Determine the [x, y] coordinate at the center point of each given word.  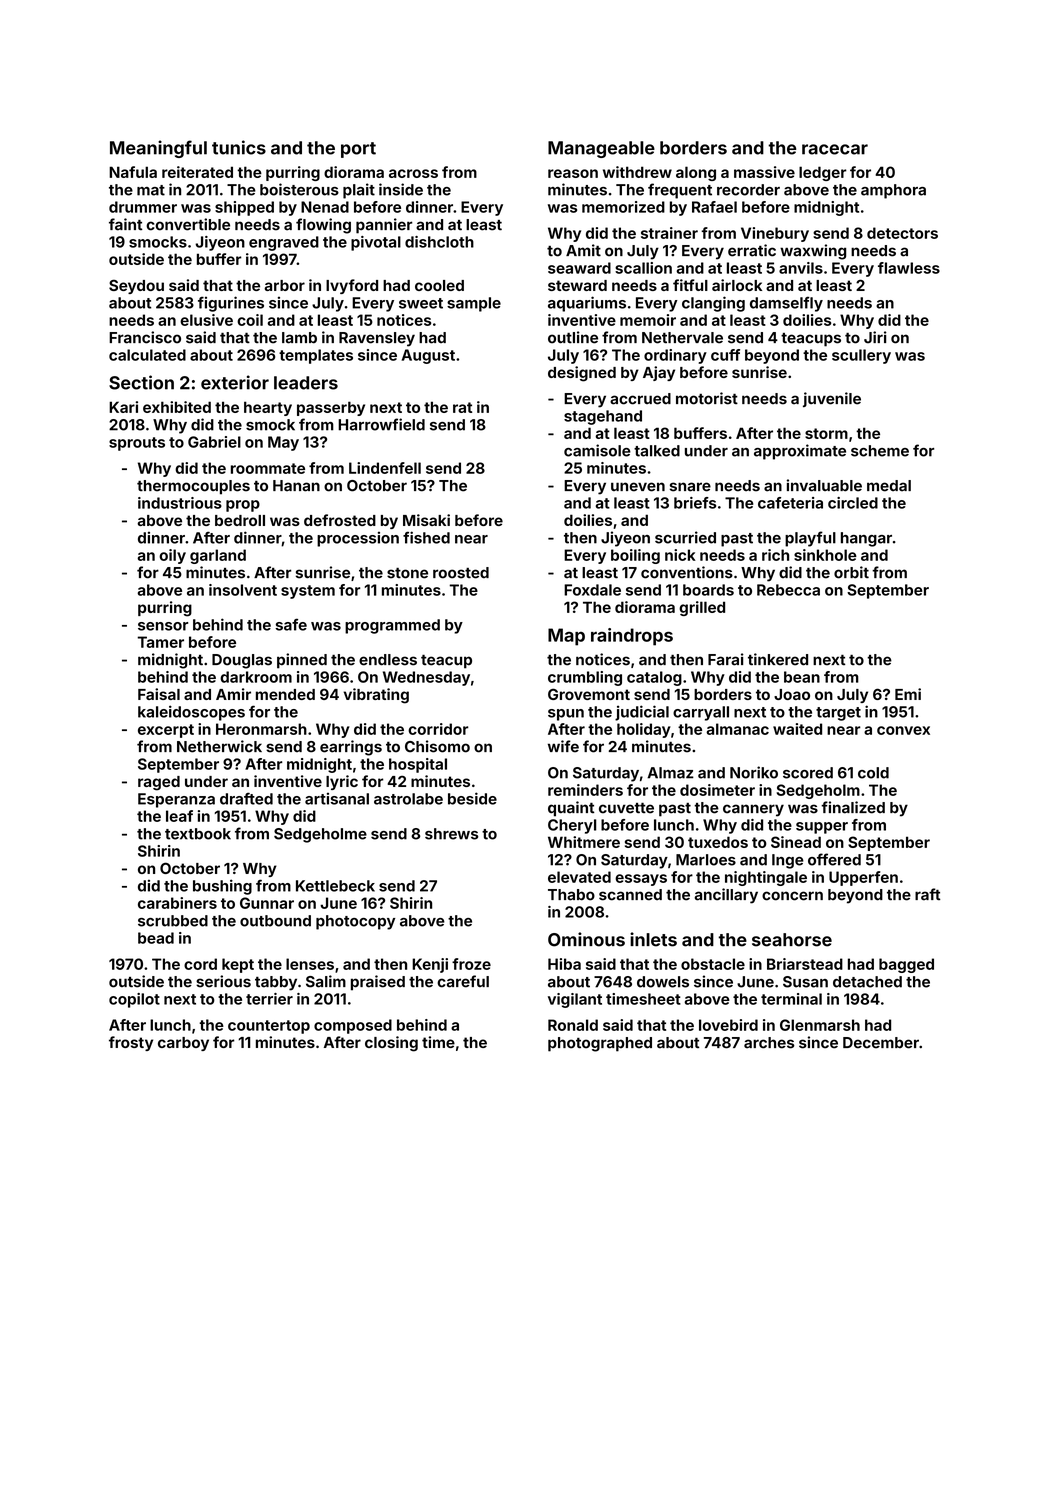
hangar [866, 539]
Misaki [426, 520]
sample [474, 304]
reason [573, 173]
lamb [299, 338]
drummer [143, 207]
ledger [823, 173]
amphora [893, 191]
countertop [269, 1027]
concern [792, 896]
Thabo [571, 895]
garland [218, 556]
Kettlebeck [335, 886]
